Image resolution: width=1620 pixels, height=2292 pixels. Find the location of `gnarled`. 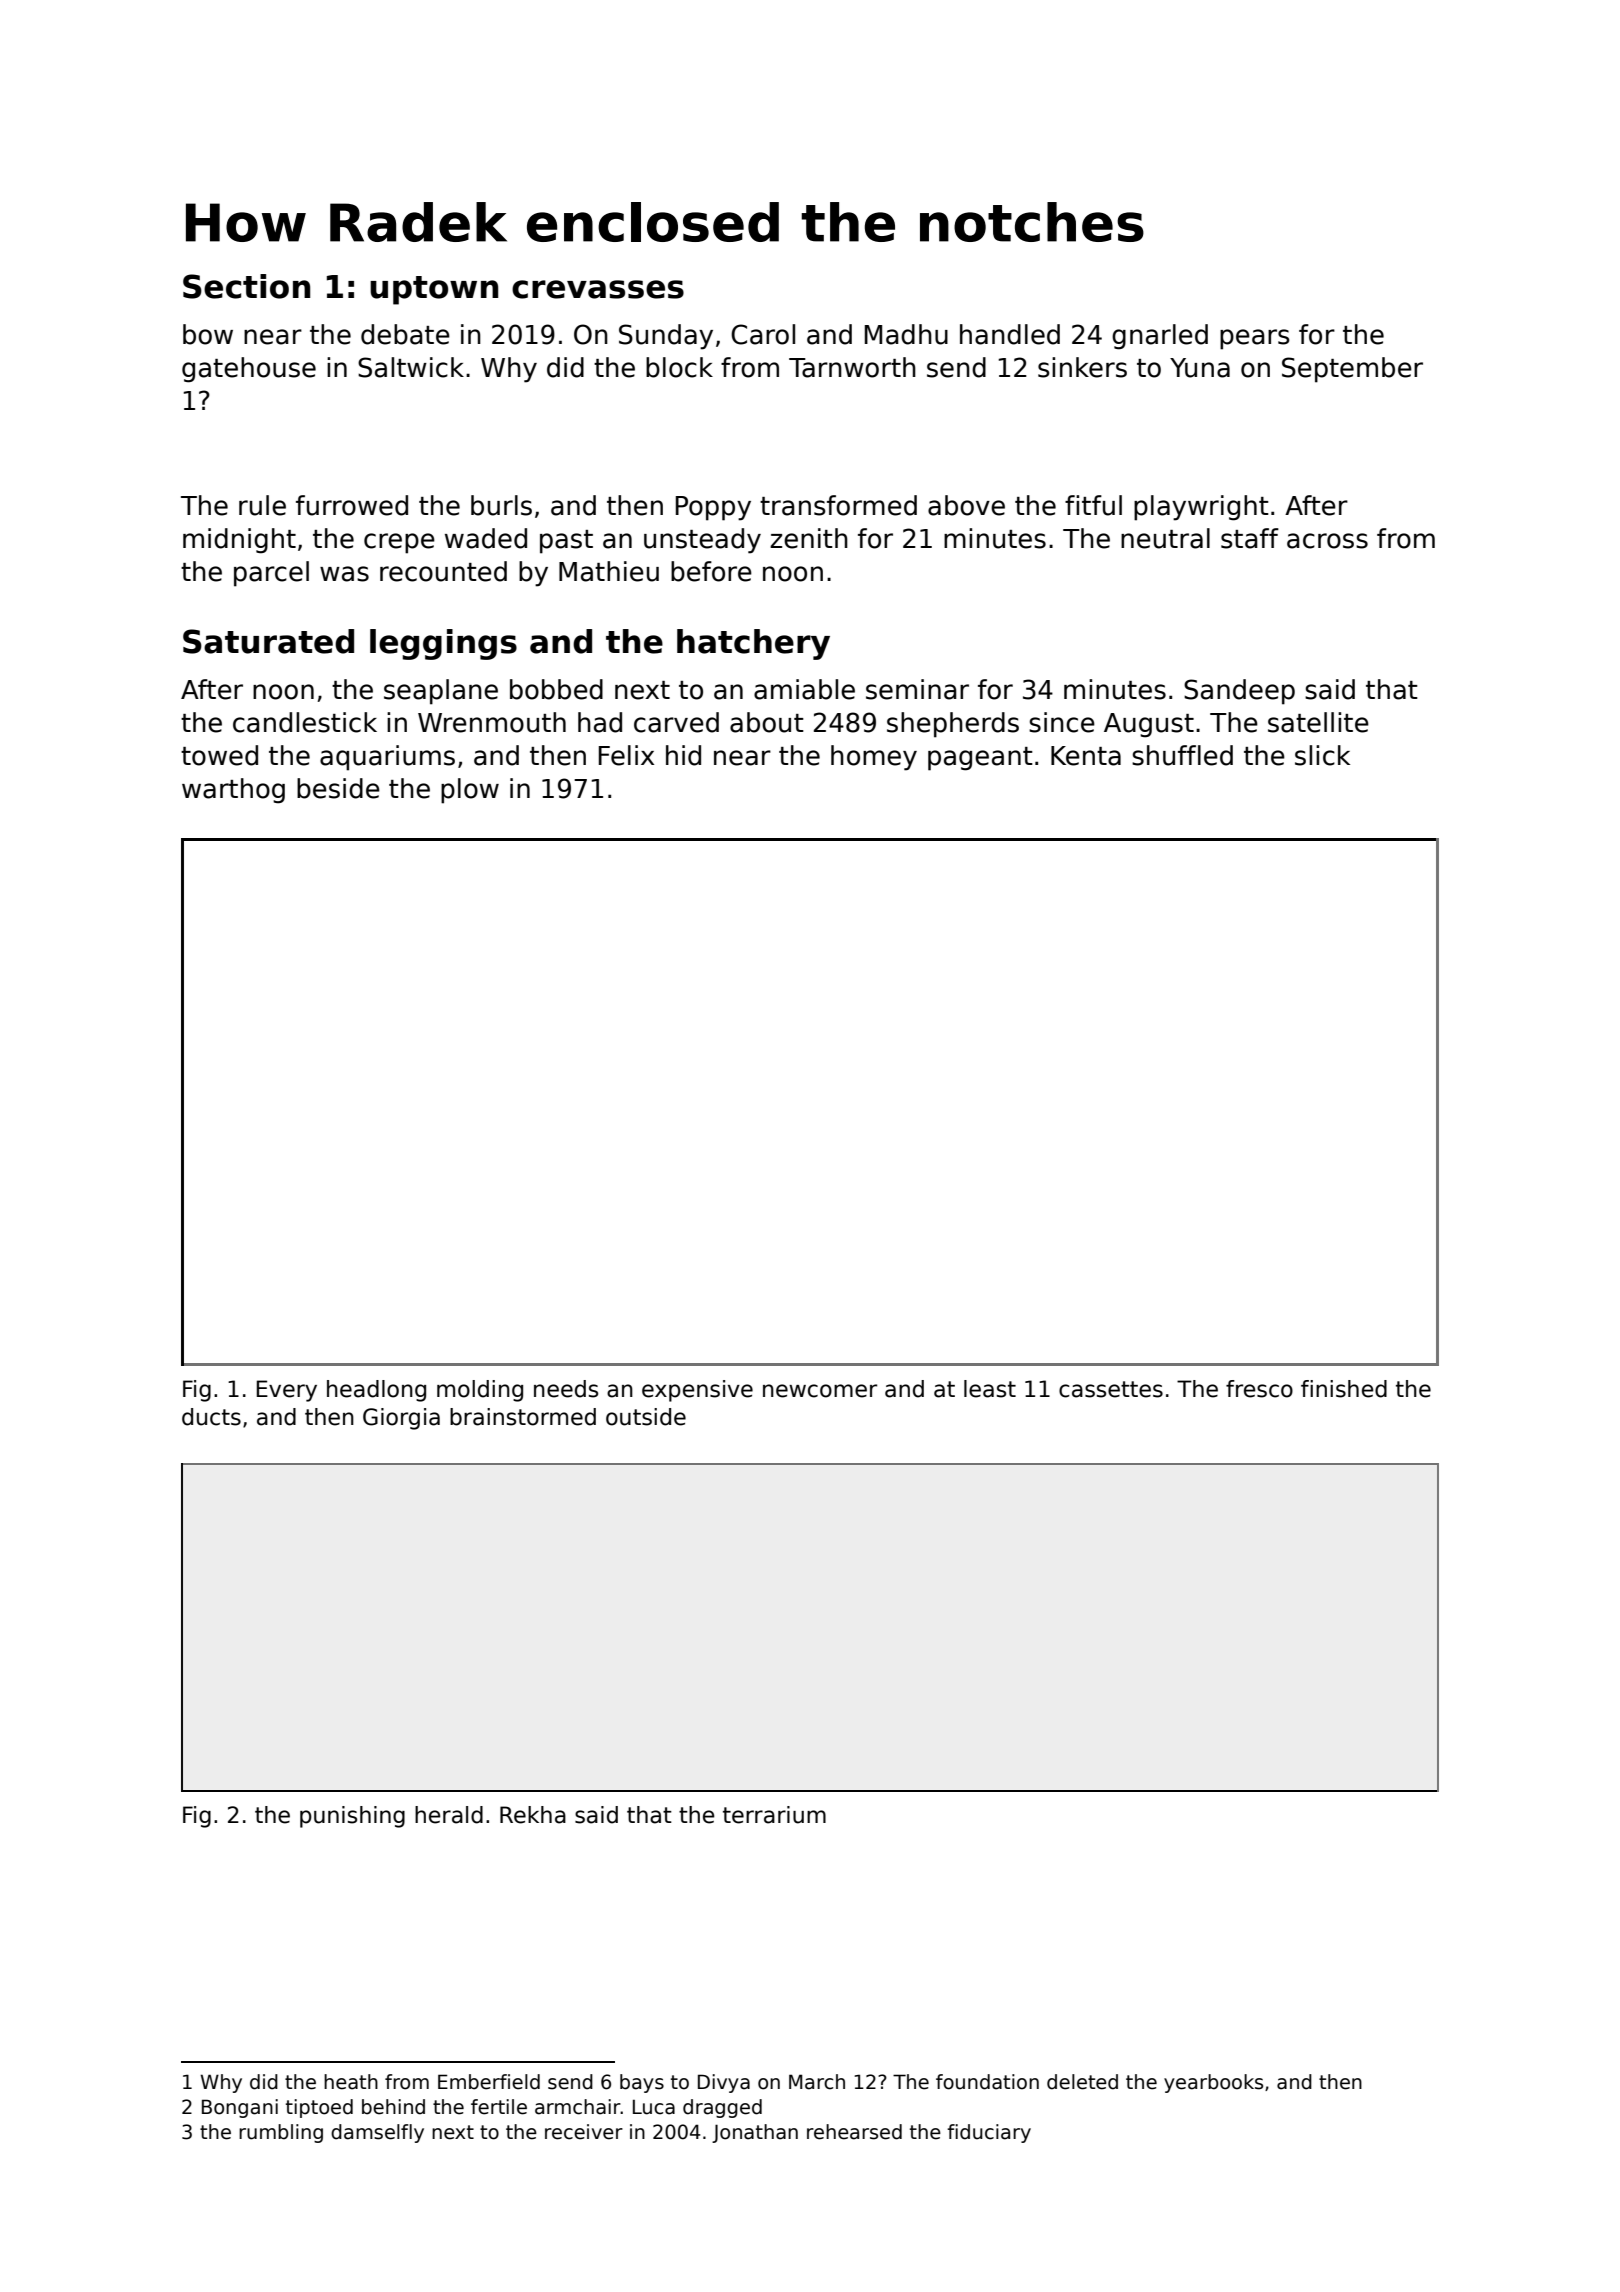

gnarled is located at coordinates (1160, 337).
